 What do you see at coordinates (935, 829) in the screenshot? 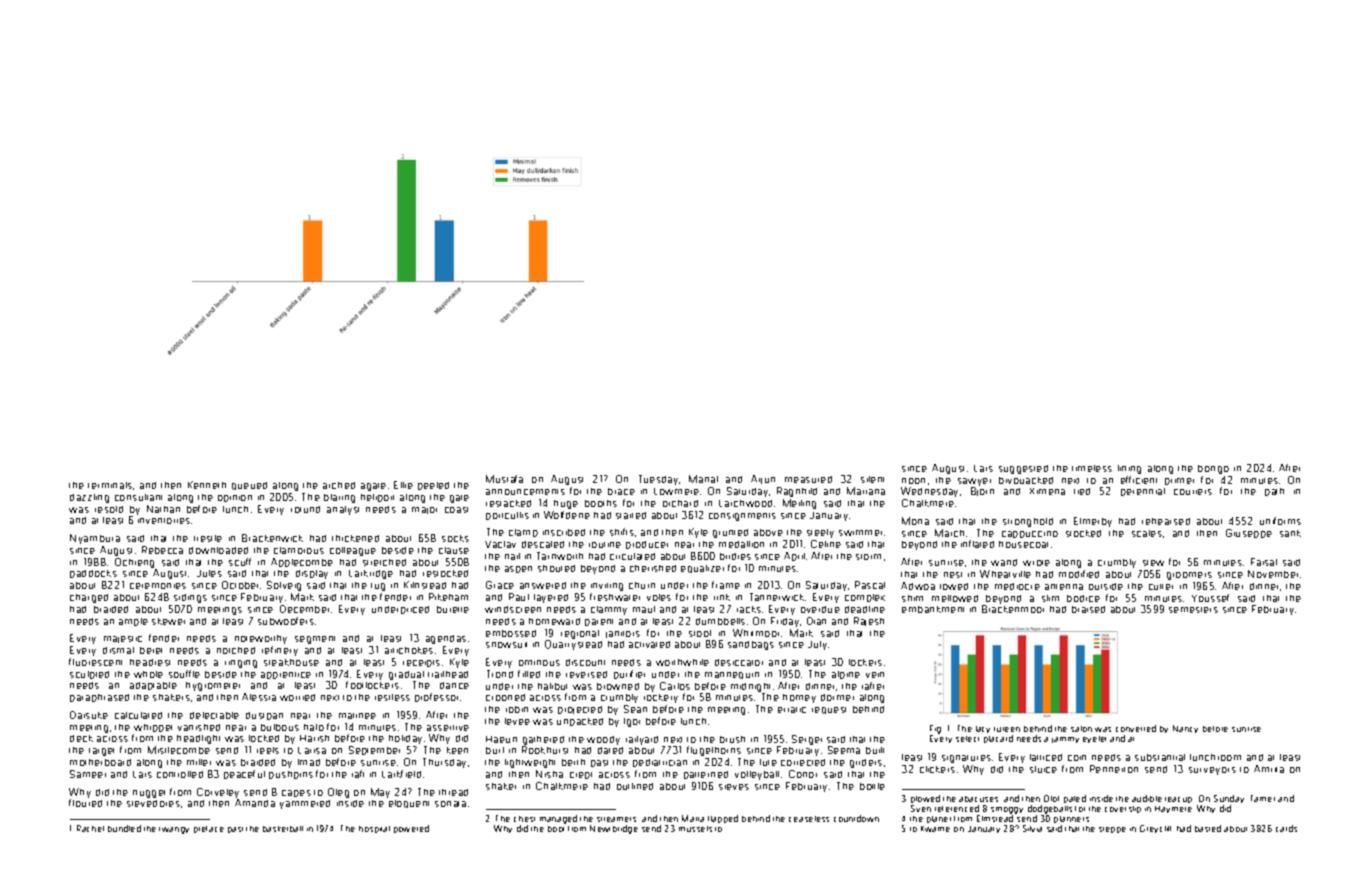
I see `Kwame` at bounding box center [935, 829].
